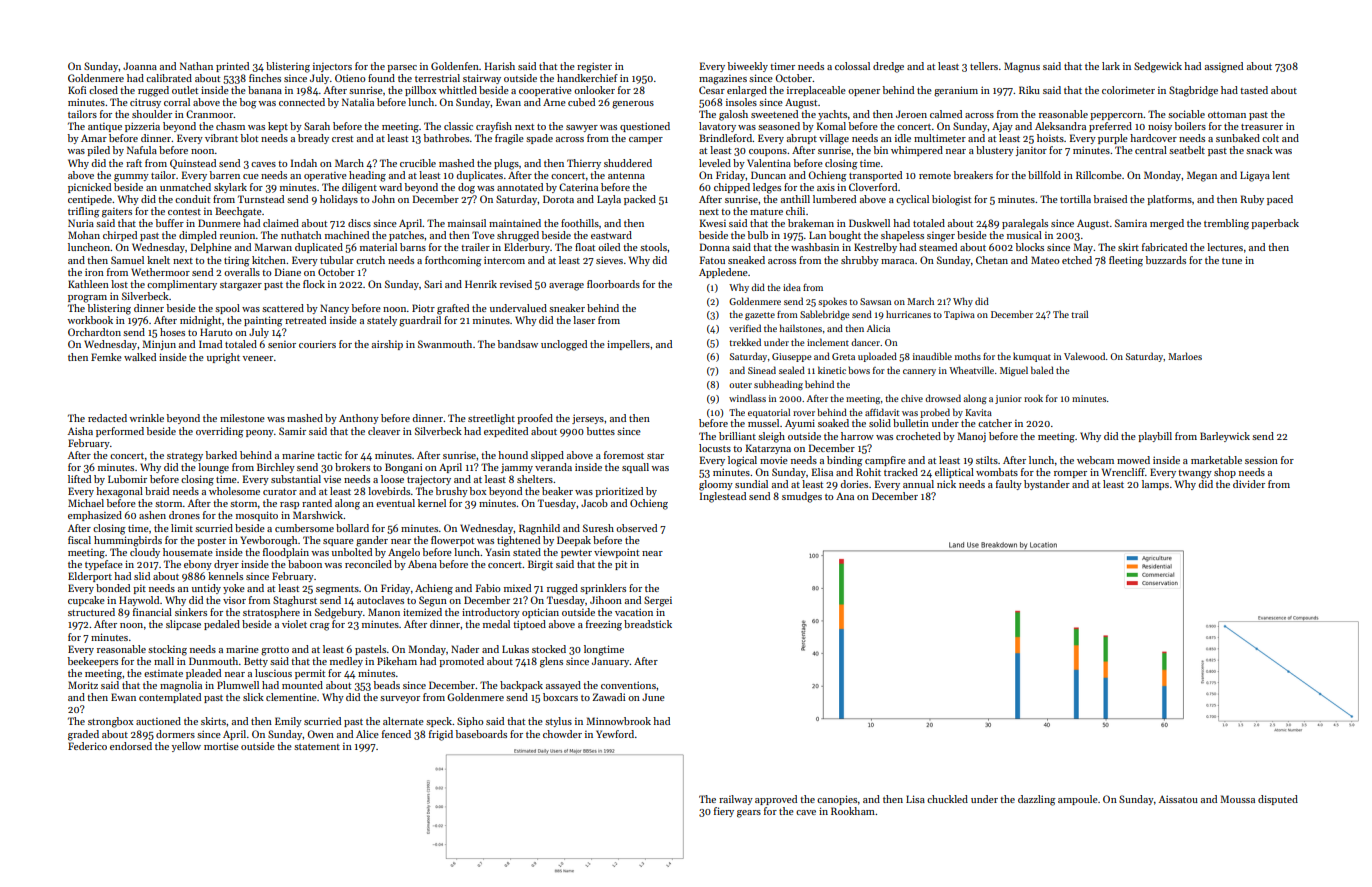 Image resolution: width=1372 pixels, height=887 pixels. What do you see at coordinates (1178, 799) in the page?
I see `Aissatou` at bounding box center [1178, 799].
